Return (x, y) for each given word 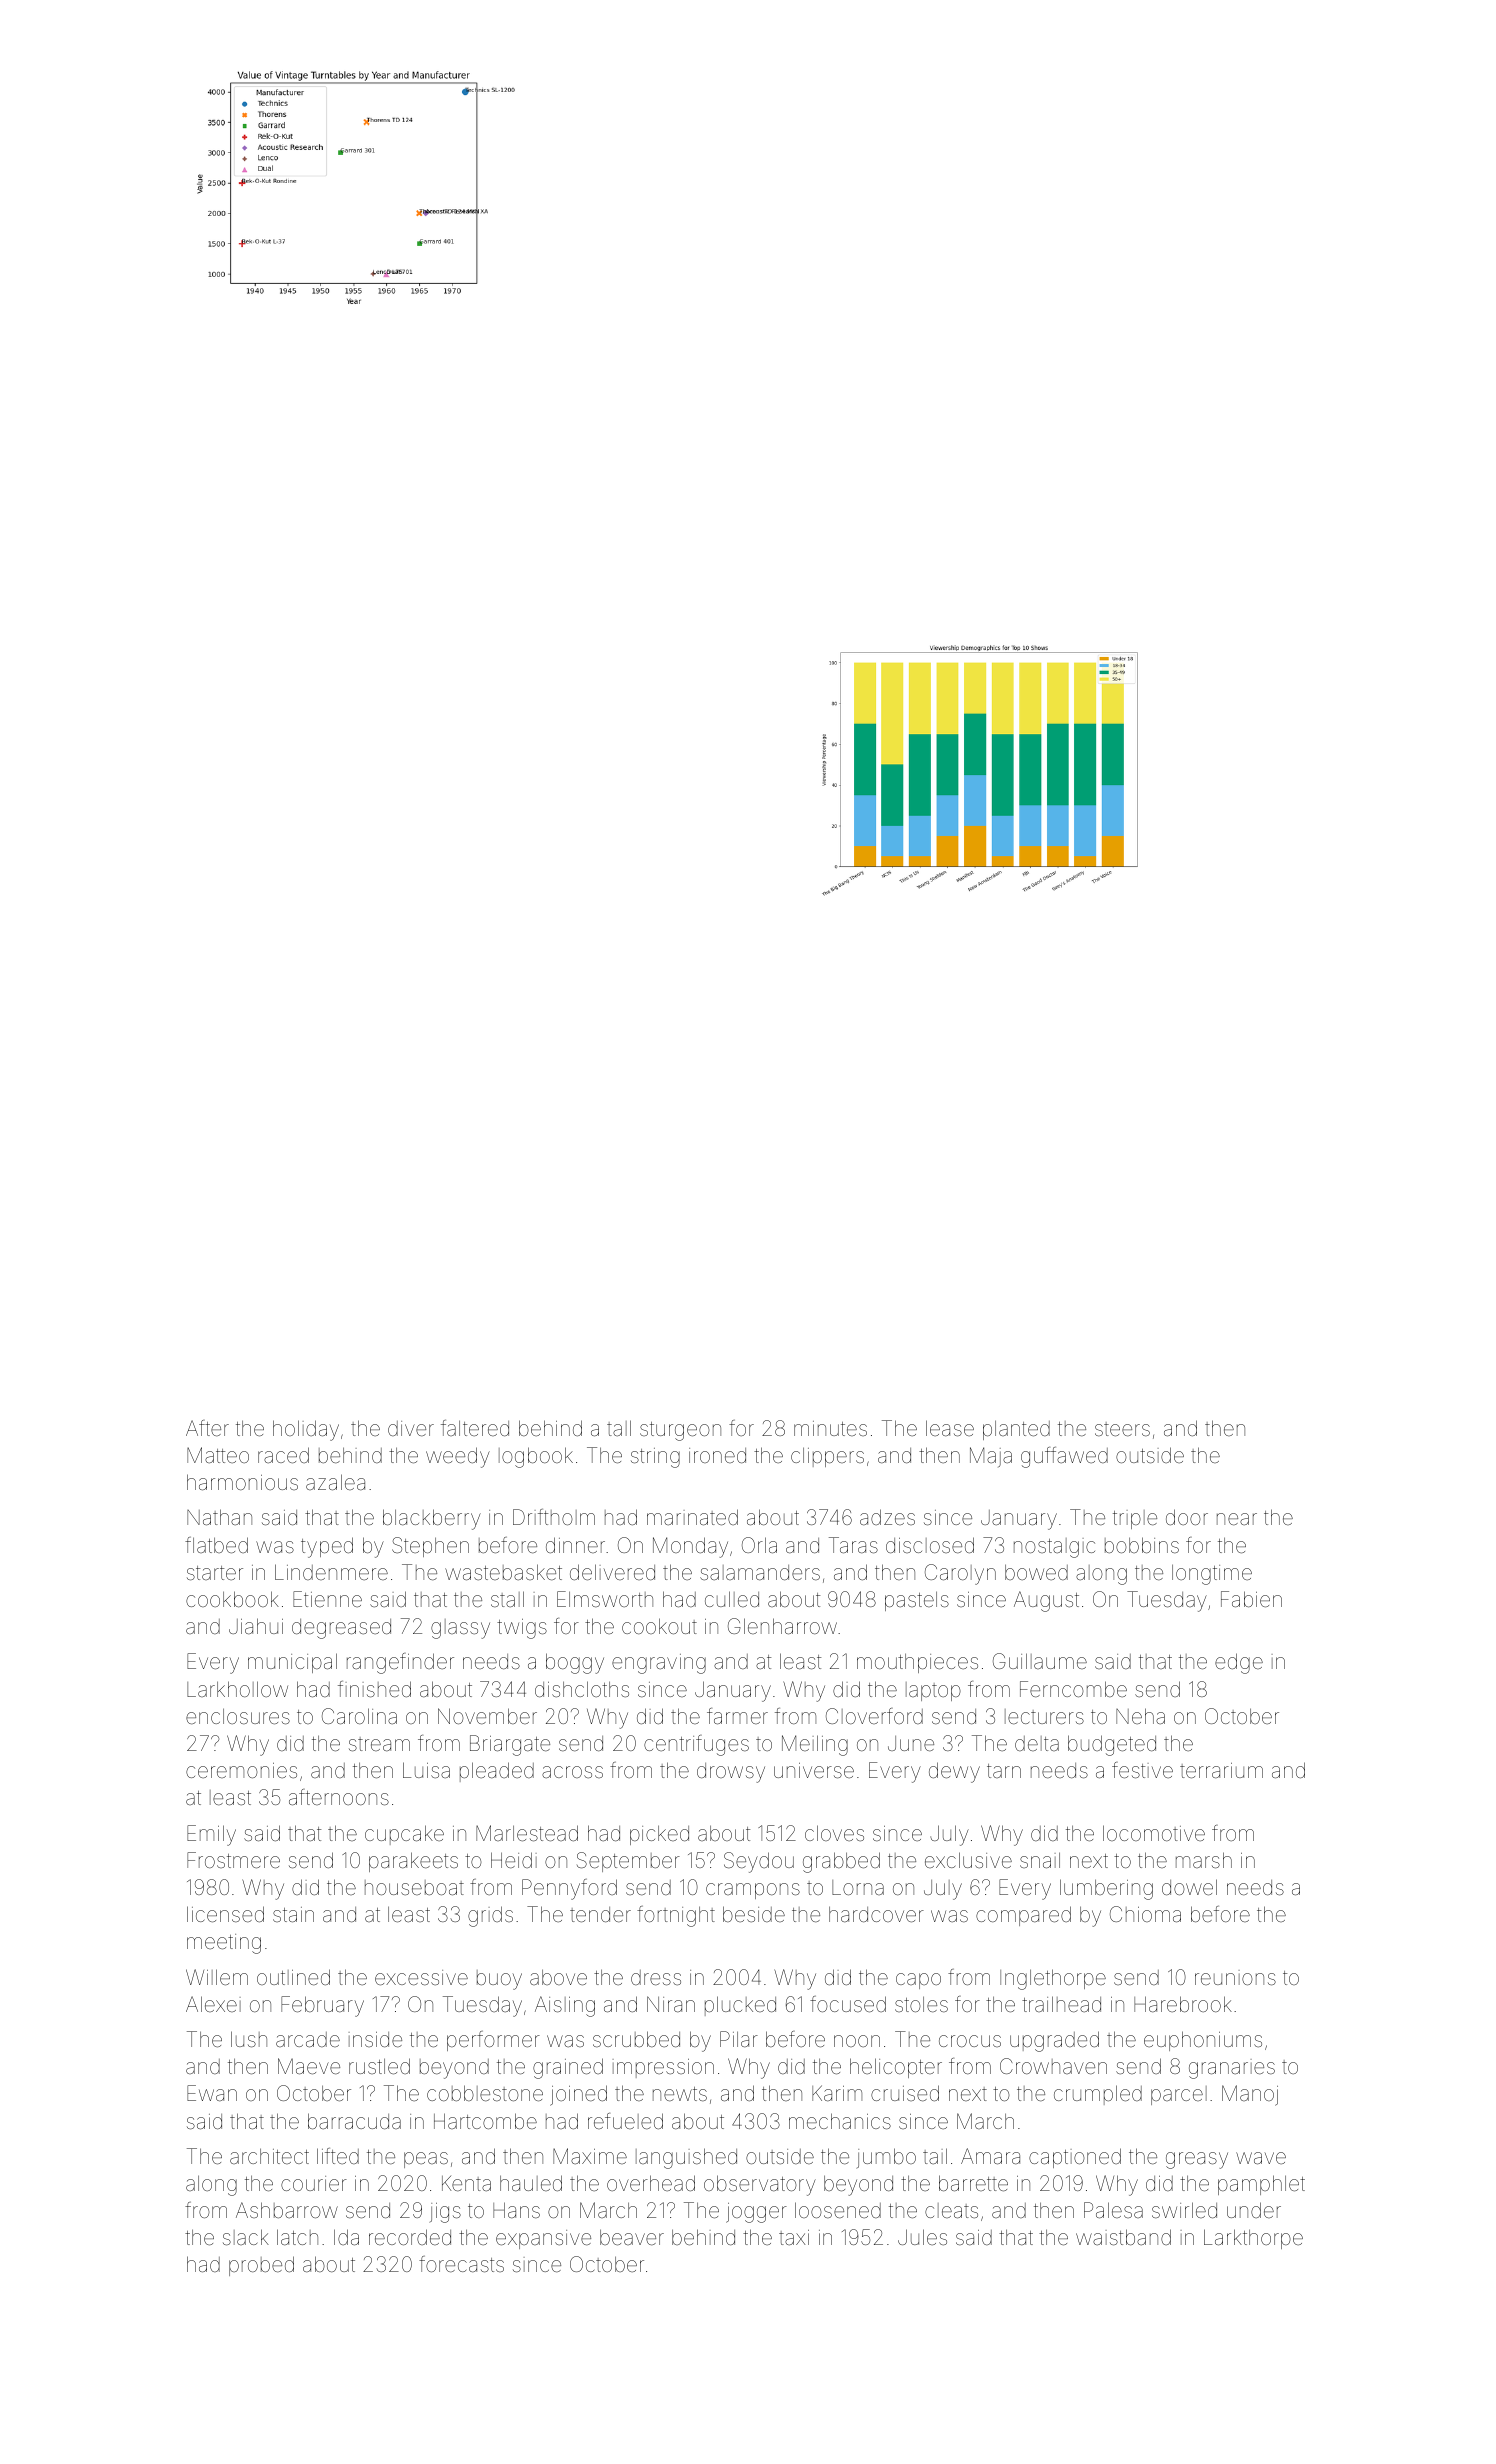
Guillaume (1040, 1661)
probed (261, 2266)
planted (1016, 1430)
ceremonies (241, 1770)
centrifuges (696, 1745)
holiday (306, 1430)
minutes (830, 1428)
